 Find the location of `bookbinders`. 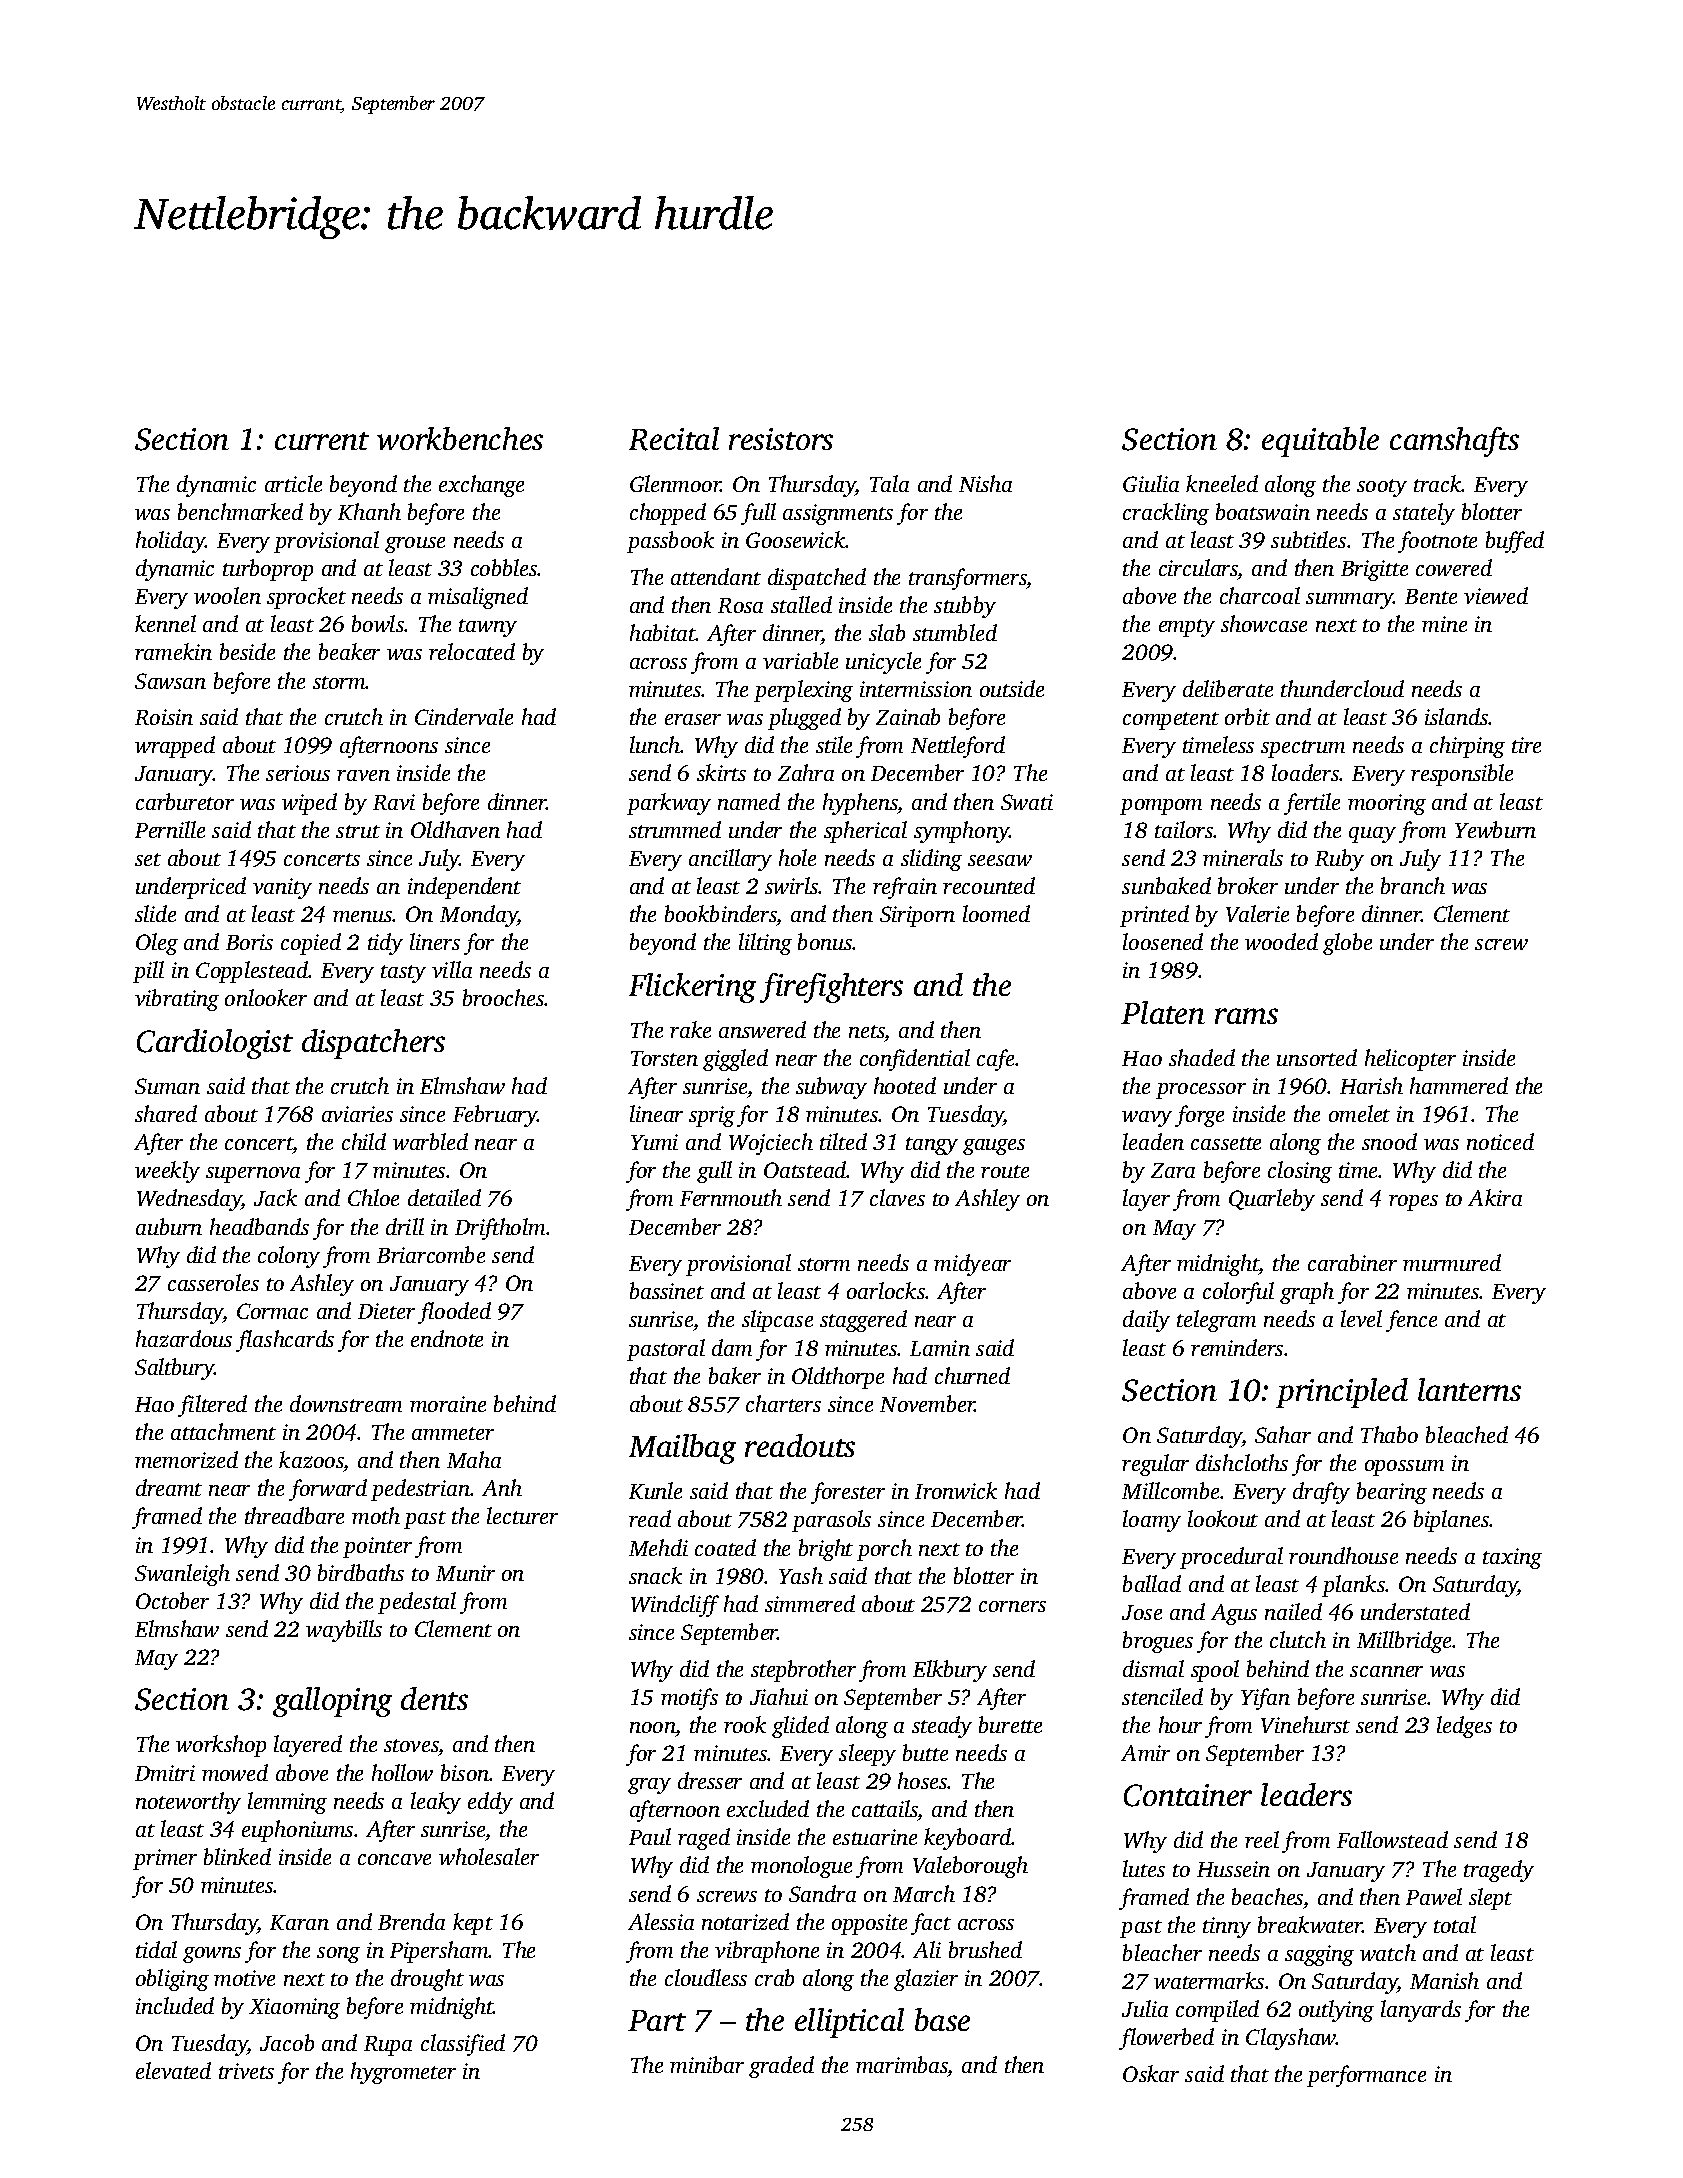

bookbinders is located at coordinates (721, 913).
